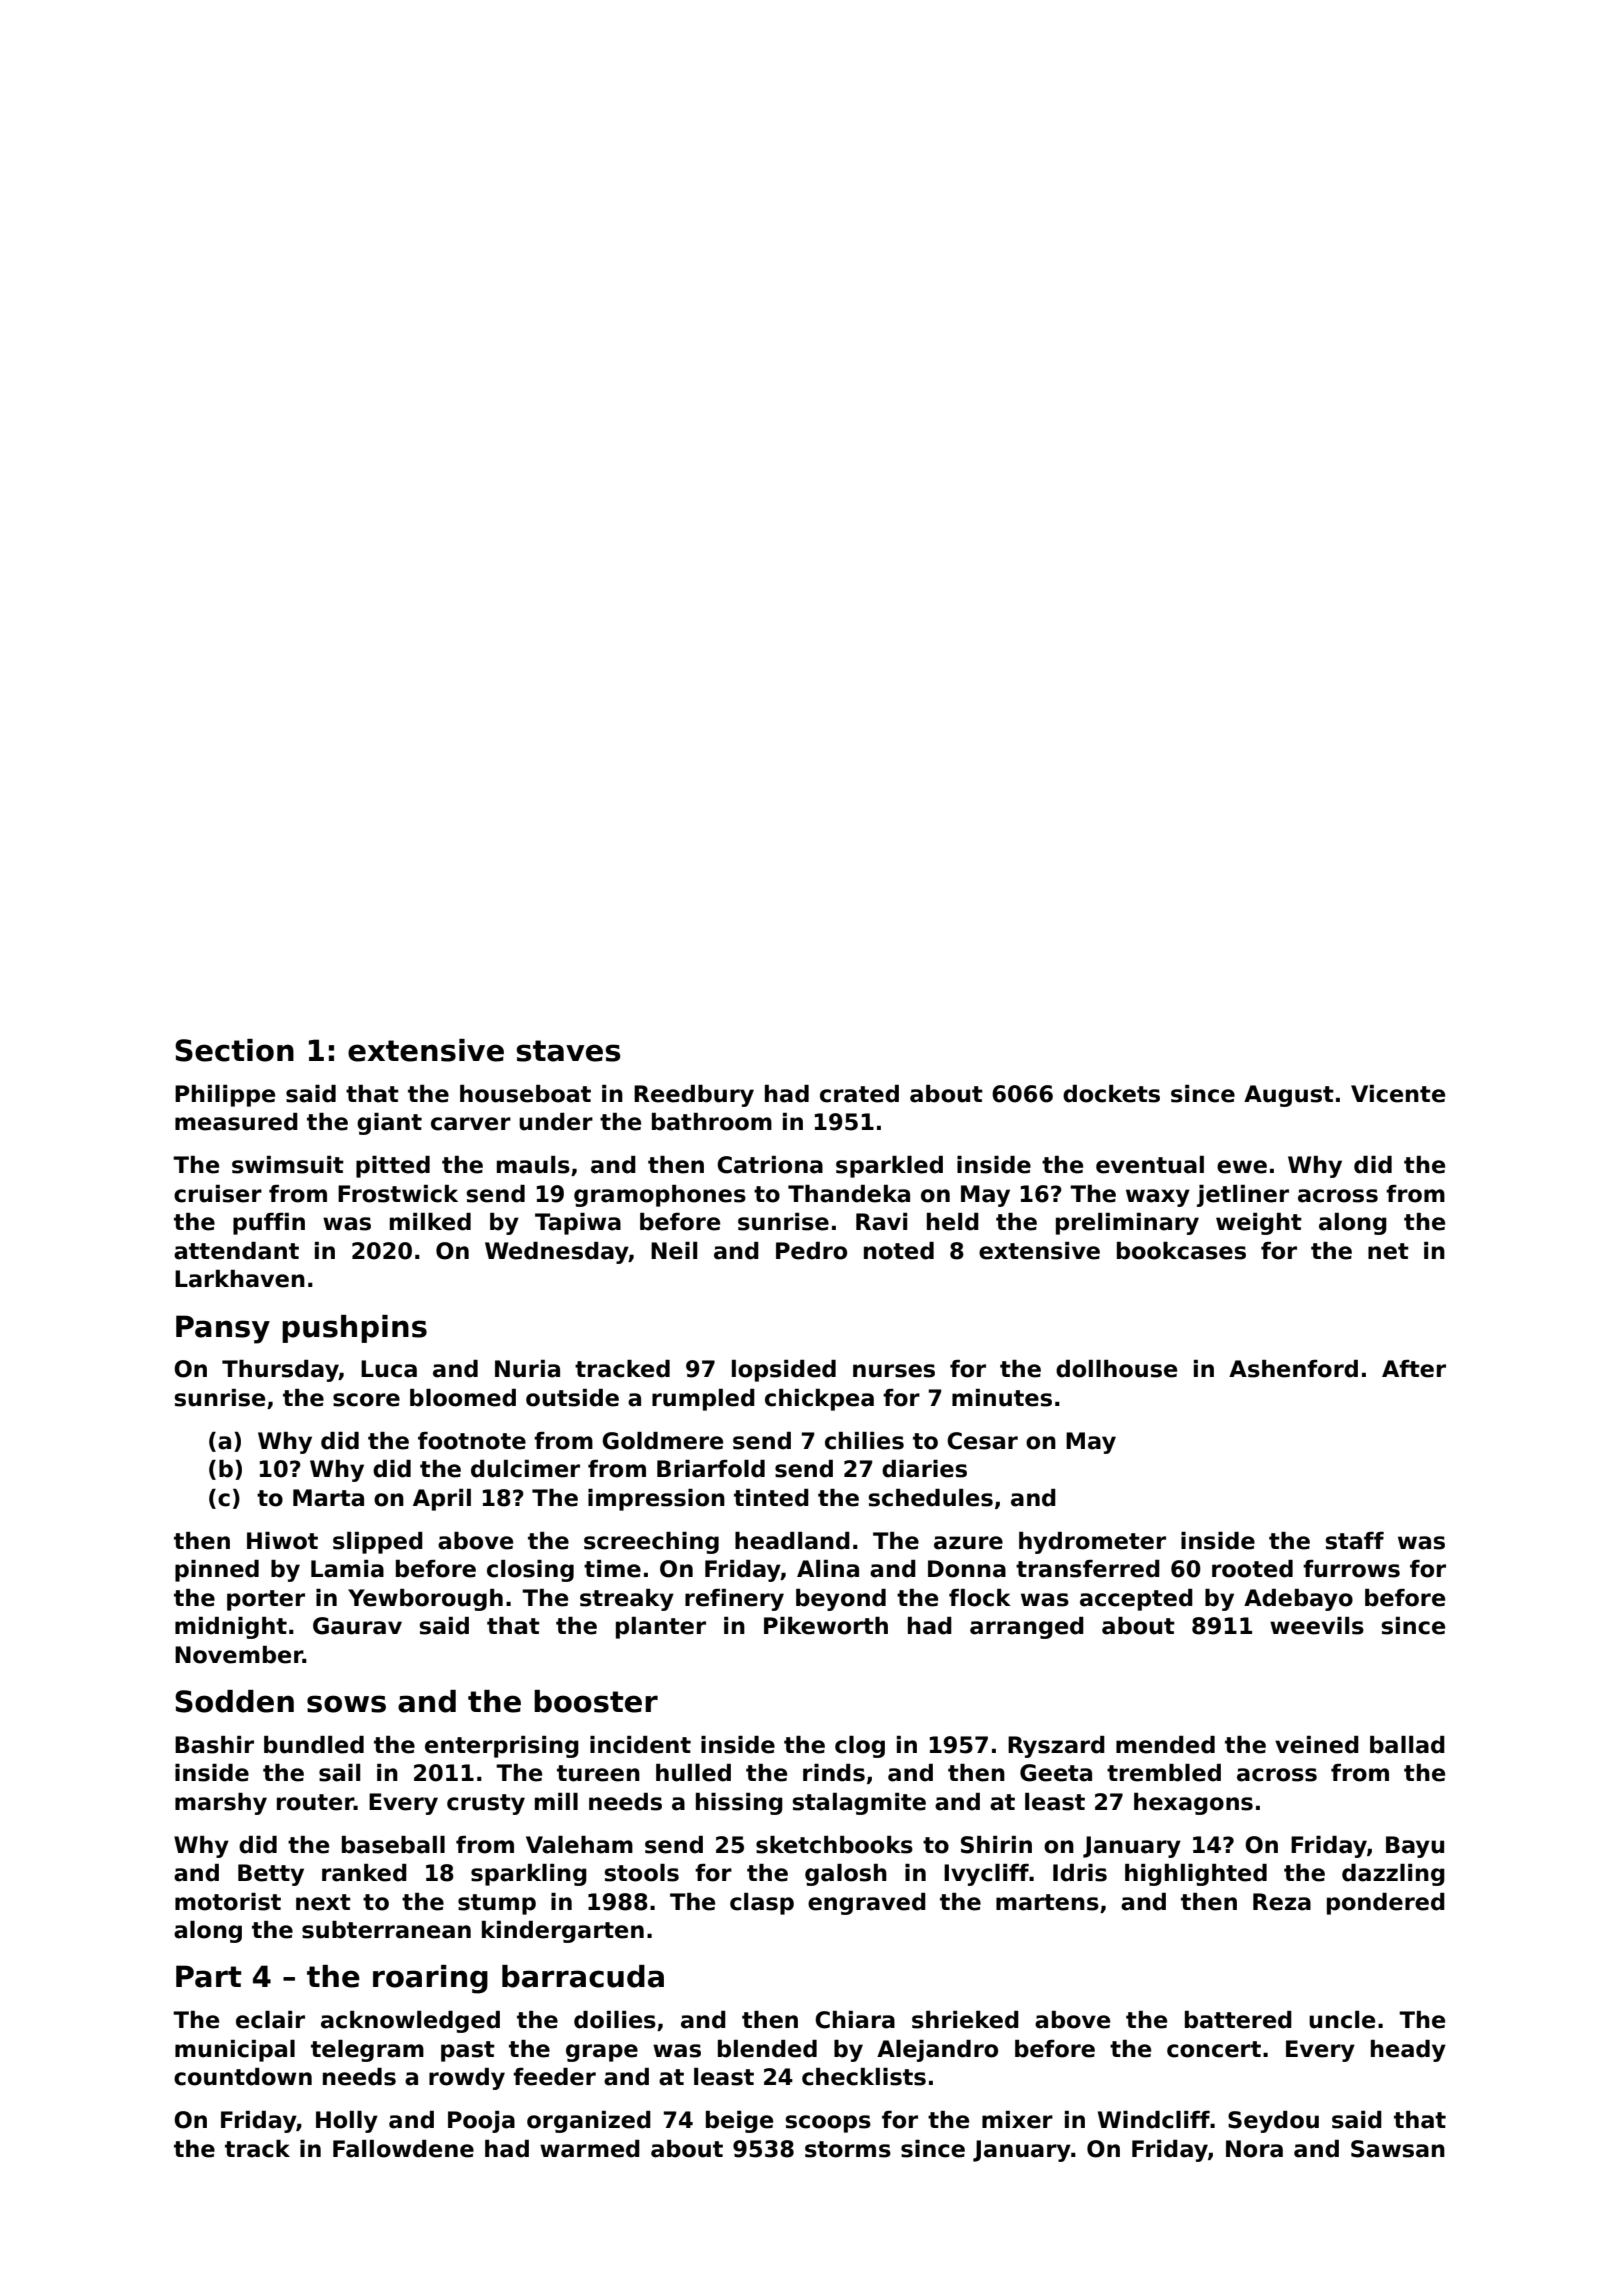 This screenshot has width=1620, height=2292. Describe the element at coordinates (1317, 1626) in the screenshot. I see `weevils` at that location.
